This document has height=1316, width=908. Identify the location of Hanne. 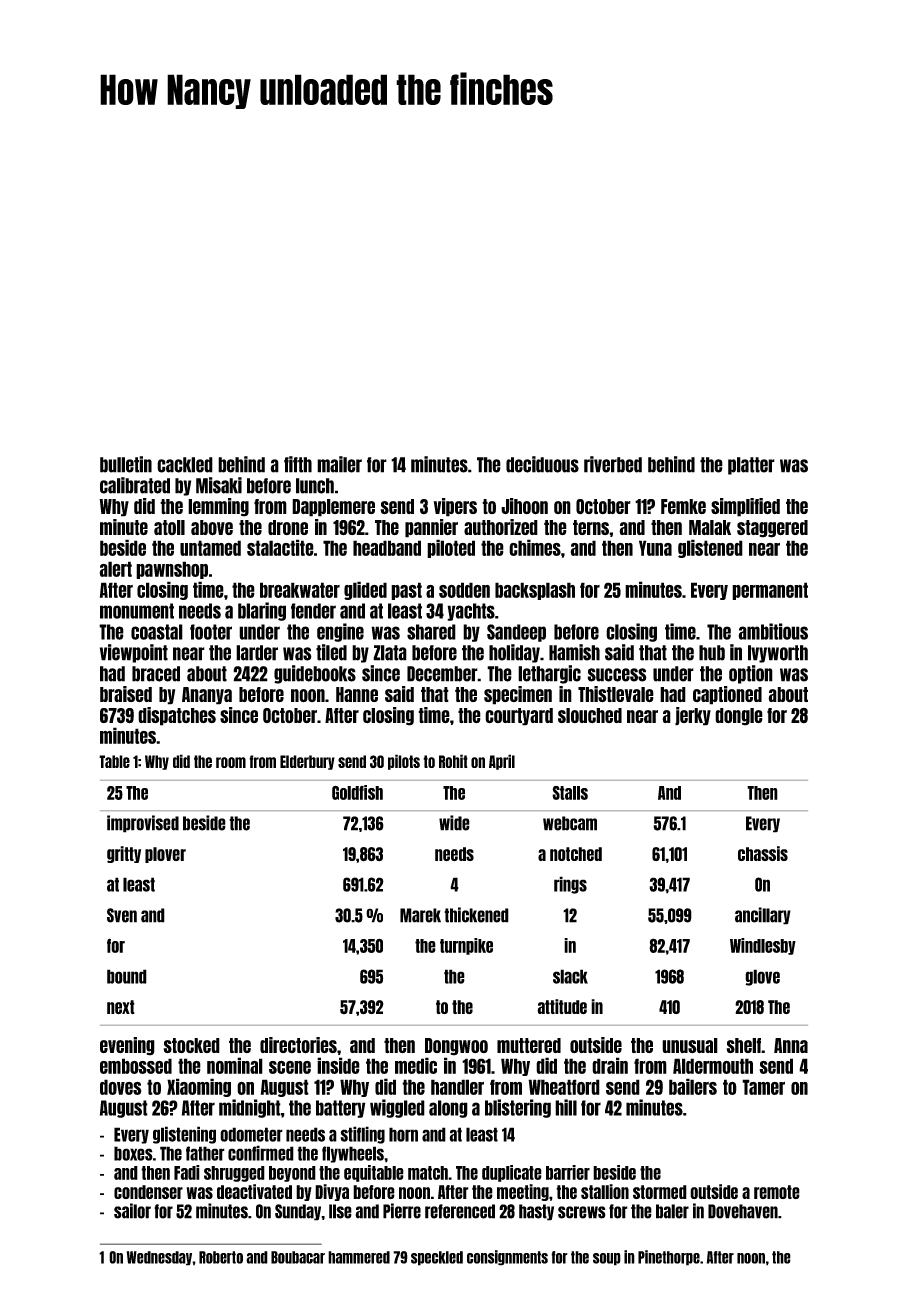
(357, 694).
